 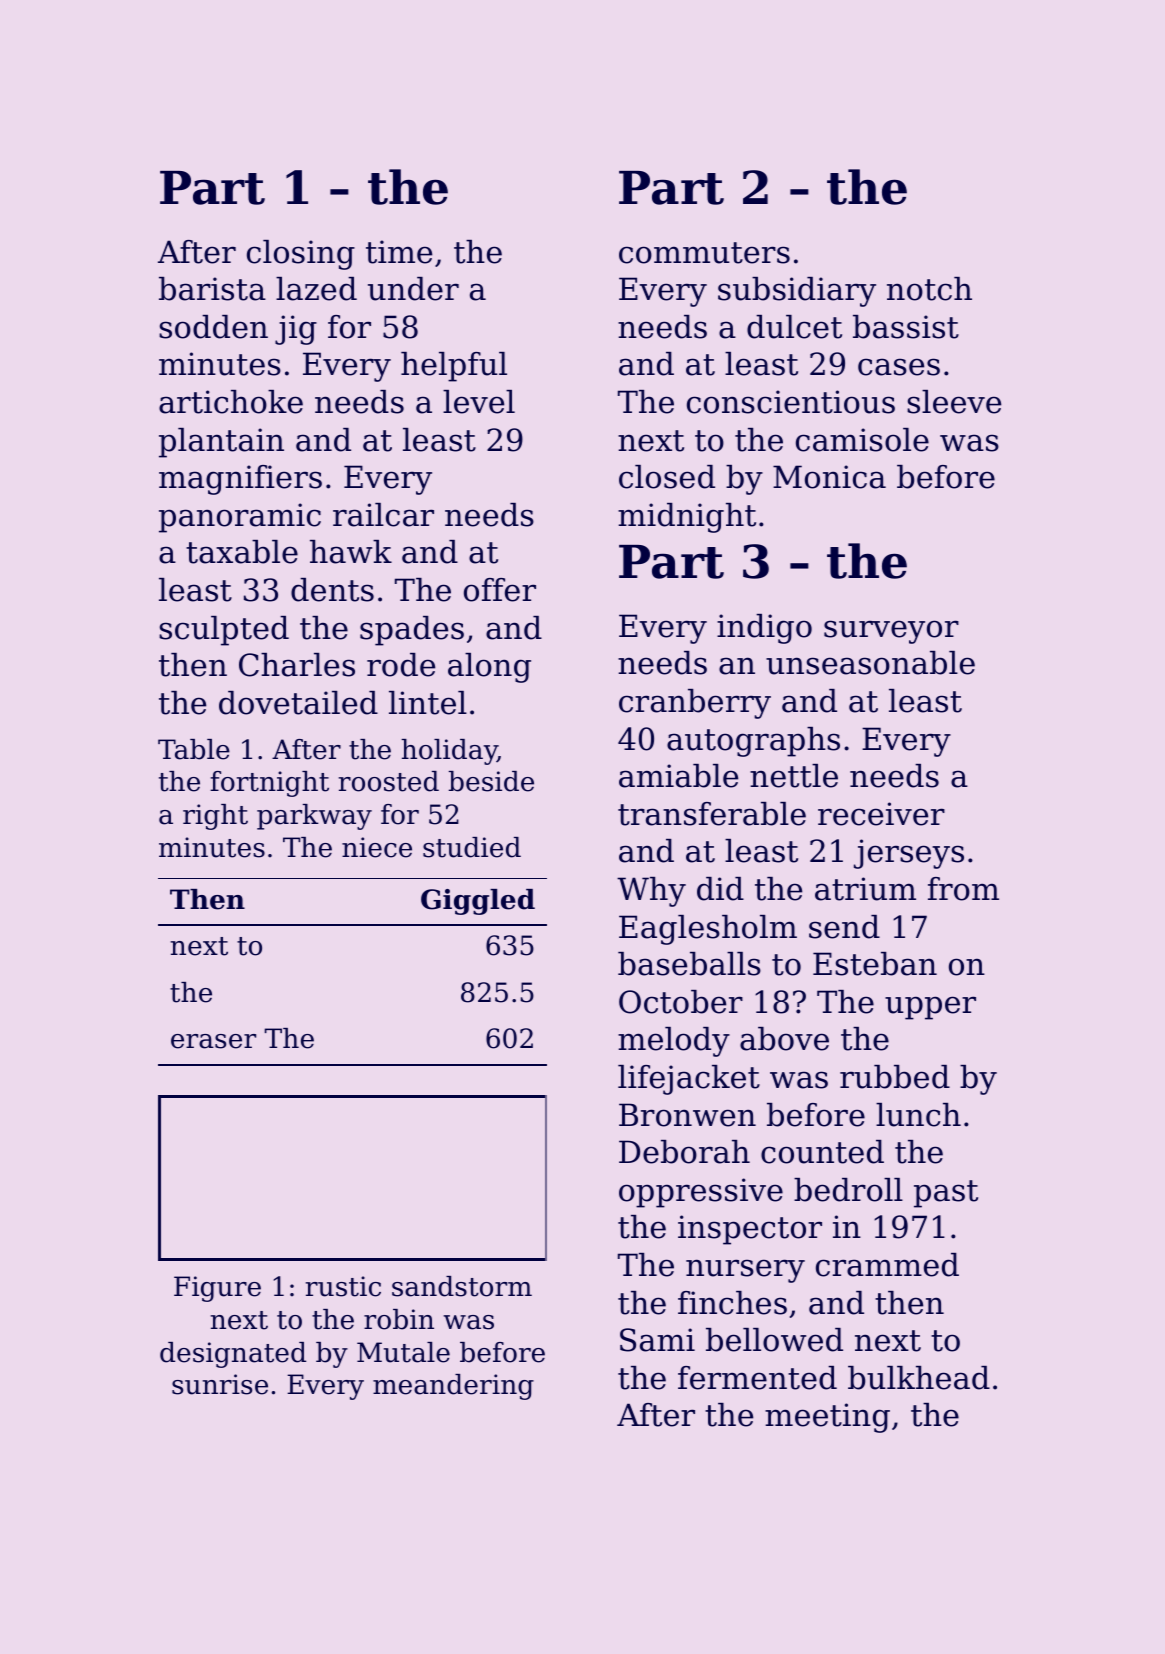 What do you see at coordinates (296, 330) in the image?
I see `jig` at bounding box center [296, 330].
